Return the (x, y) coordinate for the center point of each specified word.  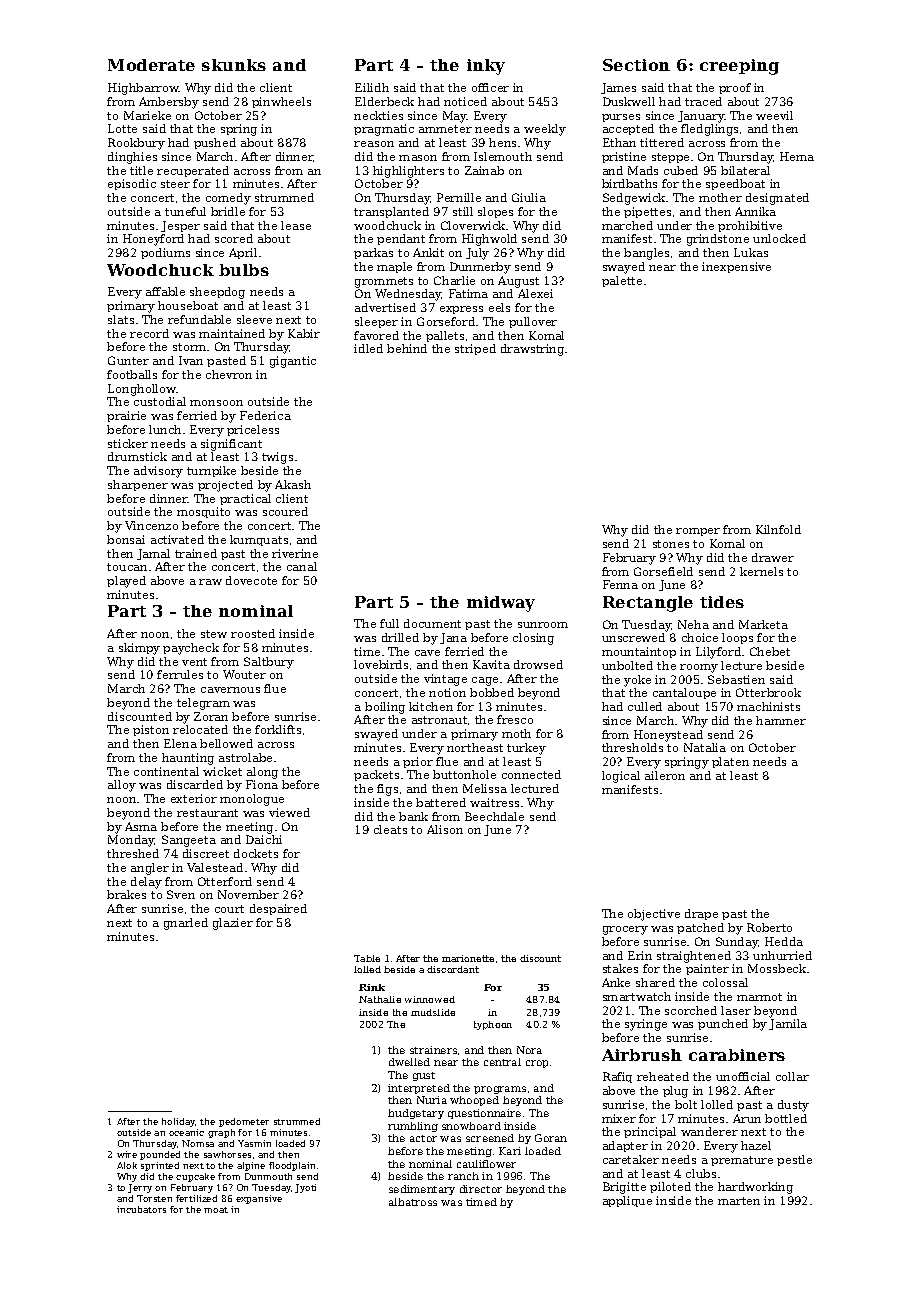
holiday (179, 1122)
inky (486, 67)
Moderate (151, 65)
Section (636, 65)
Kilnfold (778, 529)
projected (225, 486)
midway (501, 604)
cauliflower (486, 1164)
